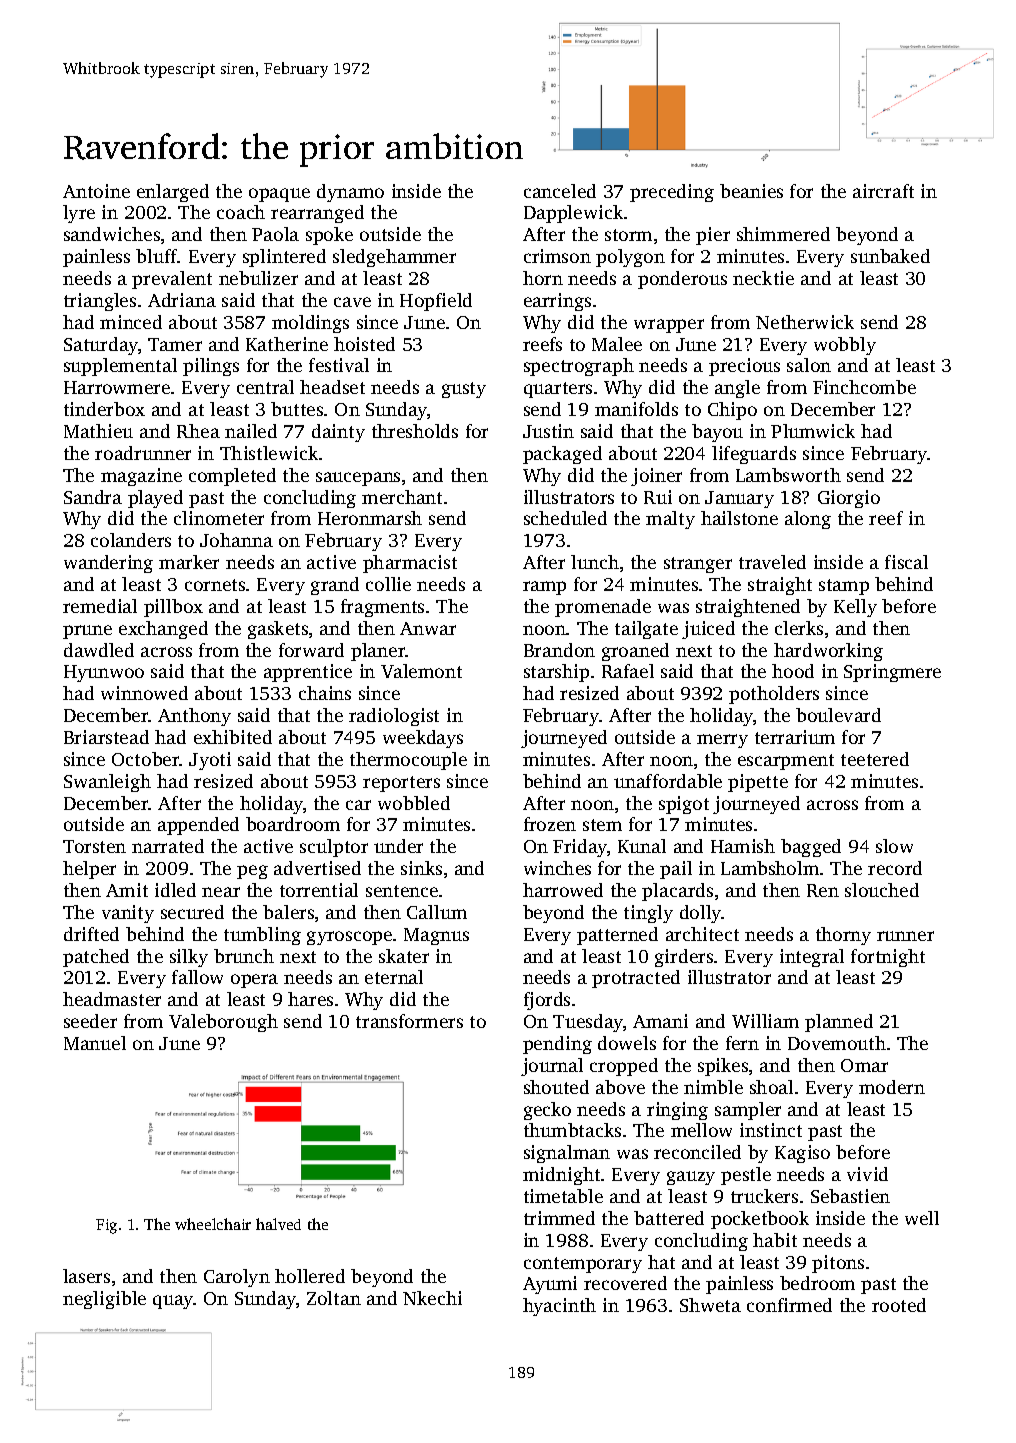 This screenshot has width=1016, height=1443. Describe the element at coordinates (788, 475) in the screenshot. I see `Lambsworth` at that location.
